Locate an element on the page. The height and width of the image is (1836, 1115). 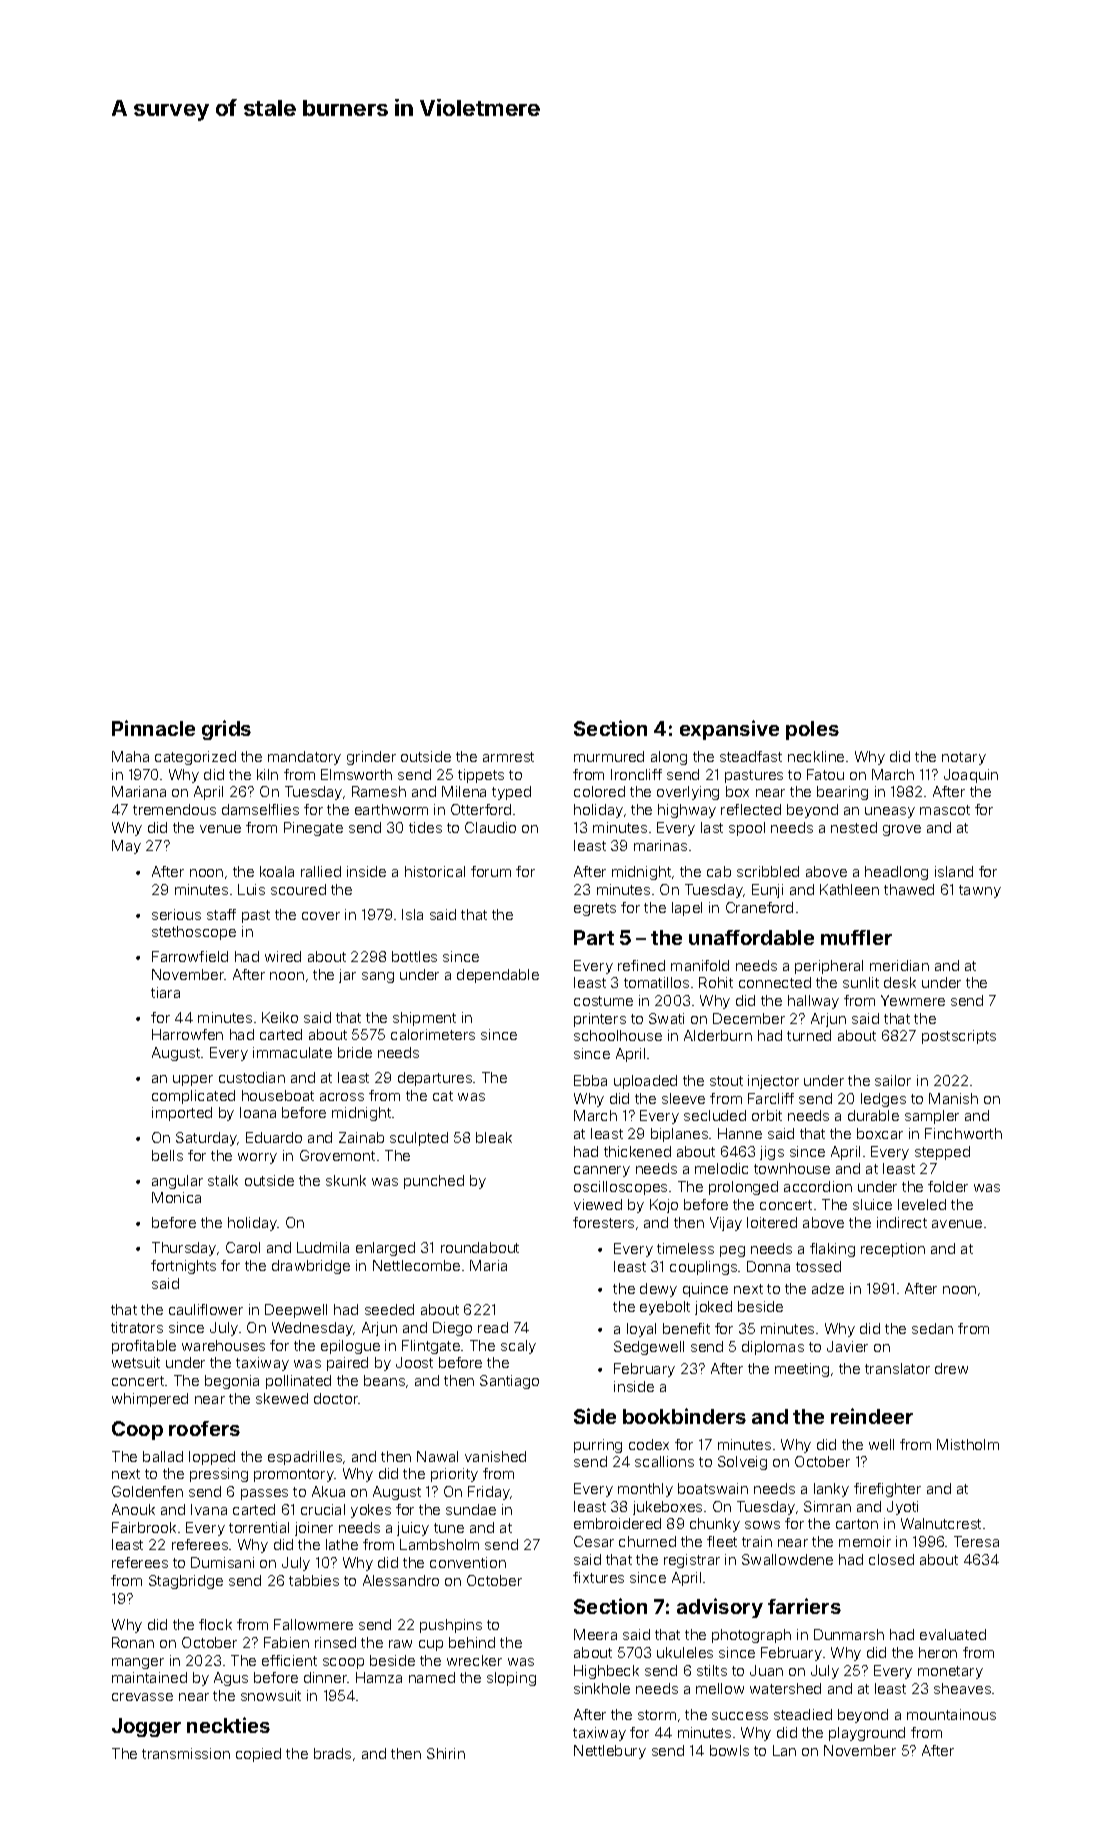
Cesar is located at coordinates (594, 1541).
